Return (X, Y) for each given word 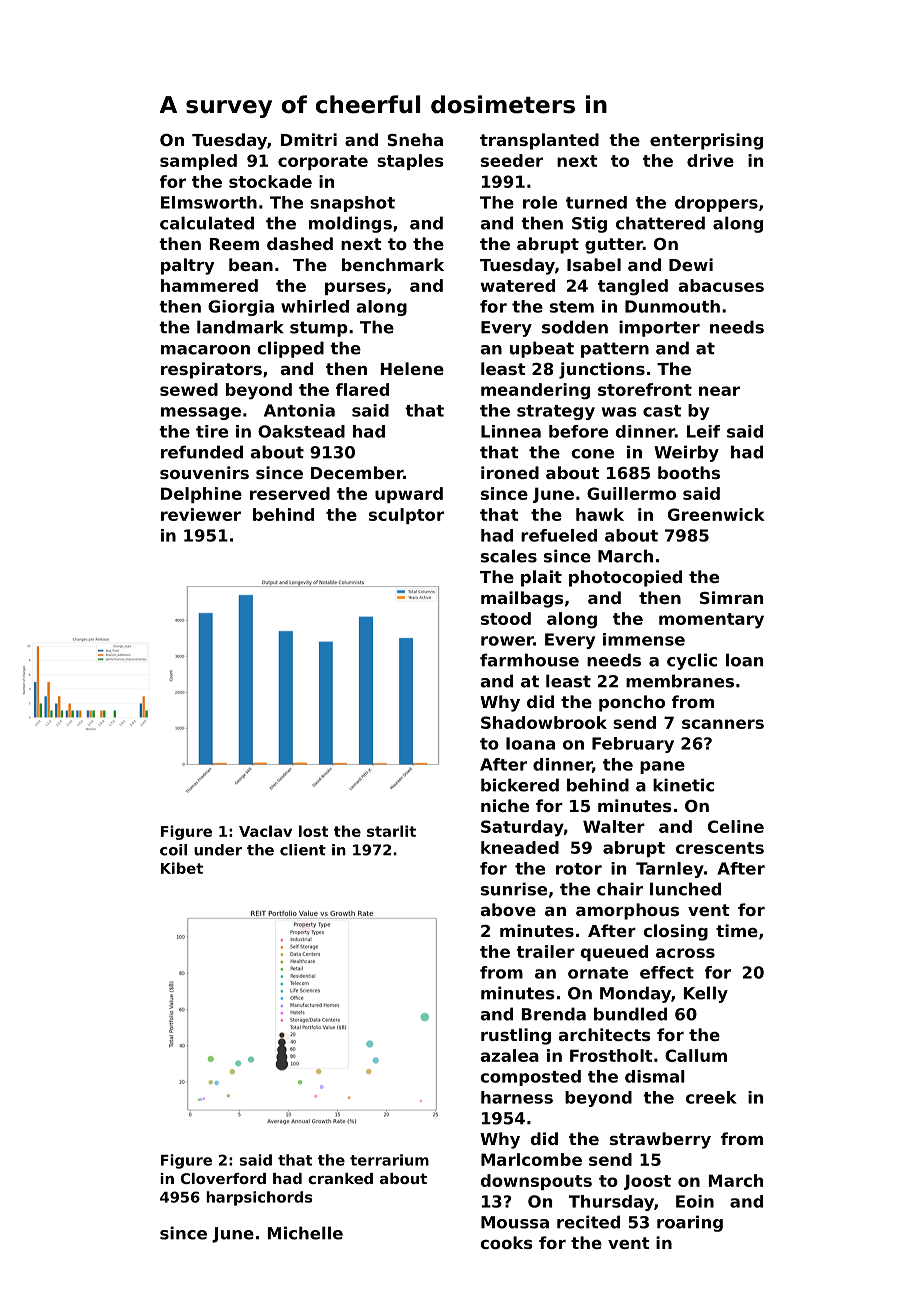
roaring (690, 1223)
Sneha (415, 139)
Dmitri (309, 139)
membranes (680, 681)
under (218, 850)
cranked (340, 1178)
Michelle (305, 1233)
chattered (660, 223)
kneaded (520, 847)
